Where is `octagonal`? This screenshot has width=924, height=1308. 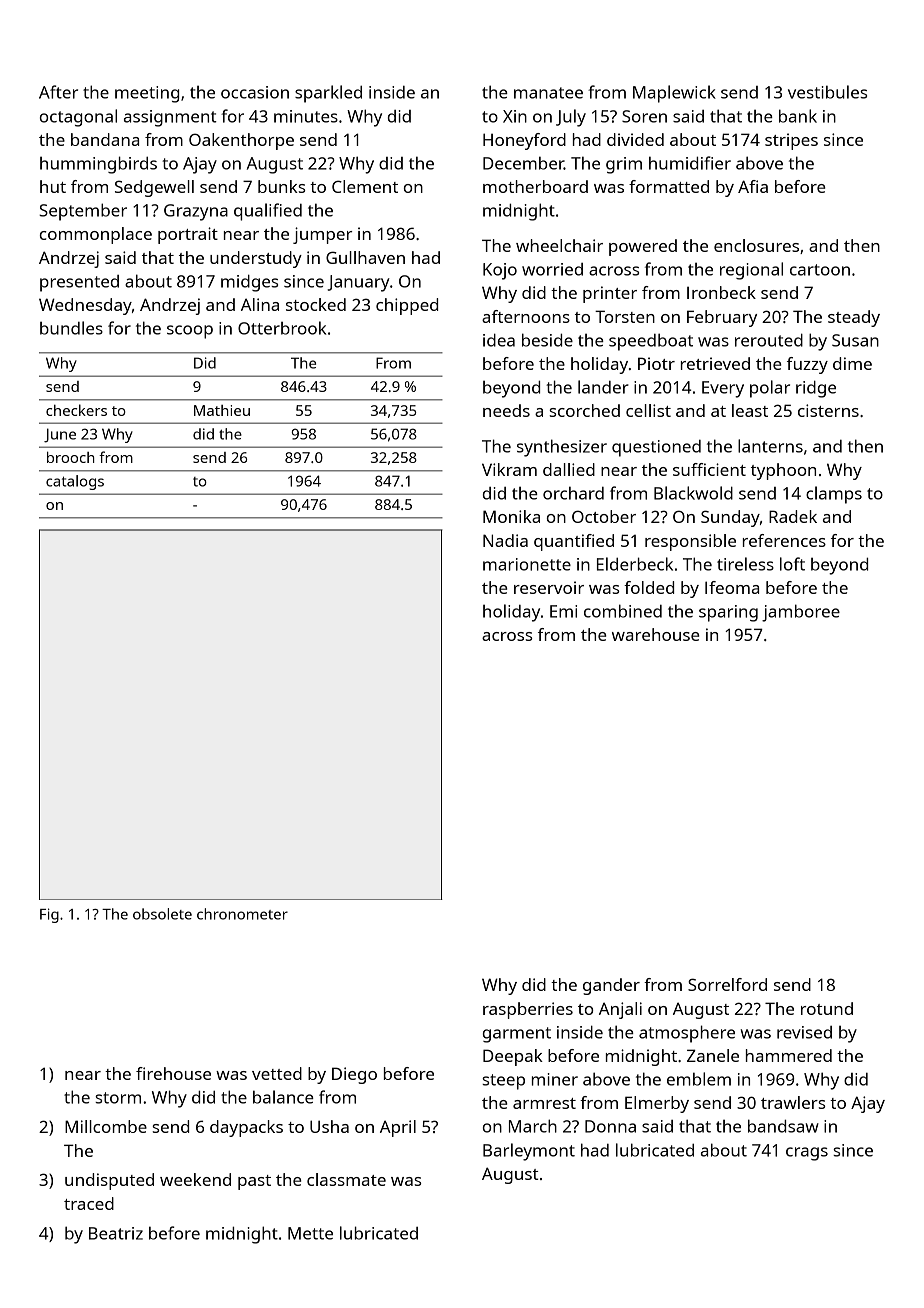
octagonal is located at coordinates (78, 118).
